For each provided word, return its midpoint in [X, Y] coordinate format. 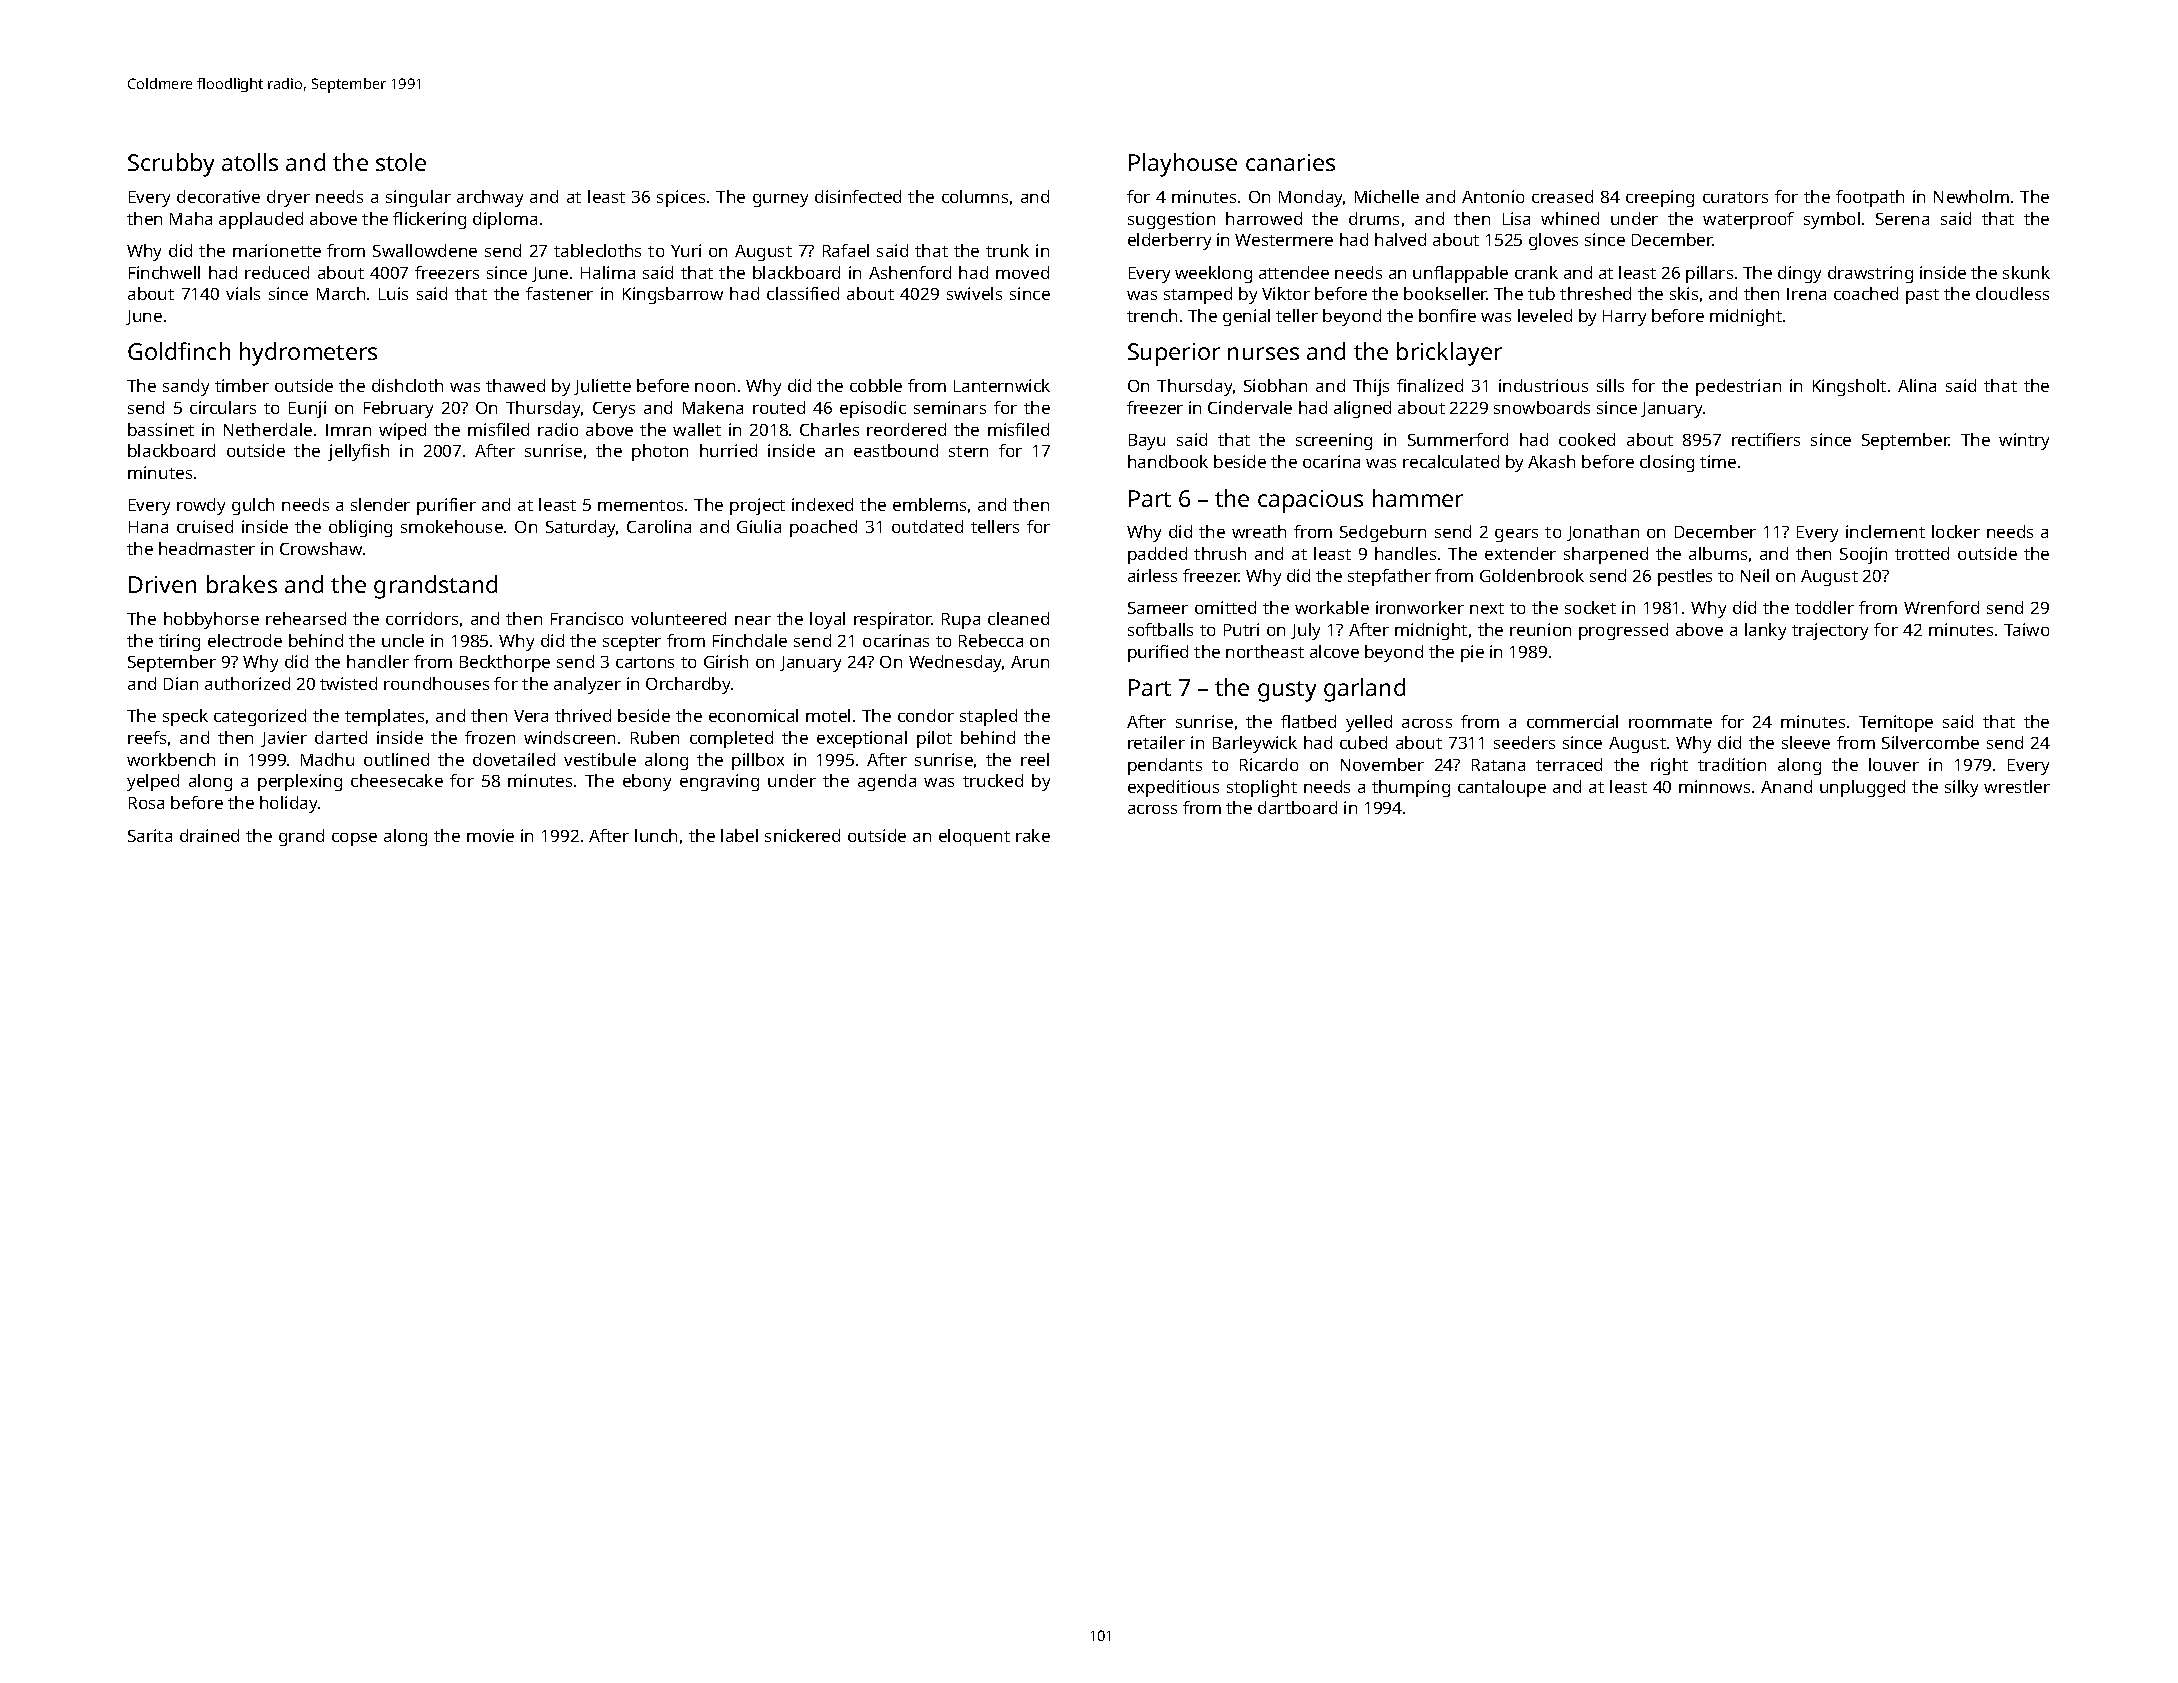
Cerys [614, 410]
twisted [348, 683]
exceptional [862, 739]
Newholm [1971, 196]
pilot [934, 739]
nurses [1263, 353]
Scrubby [171, 165]
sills [1610, 385]
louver [1894, 764]
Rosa [146, 803]
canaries [1290, 162]
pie [1472, 653]
